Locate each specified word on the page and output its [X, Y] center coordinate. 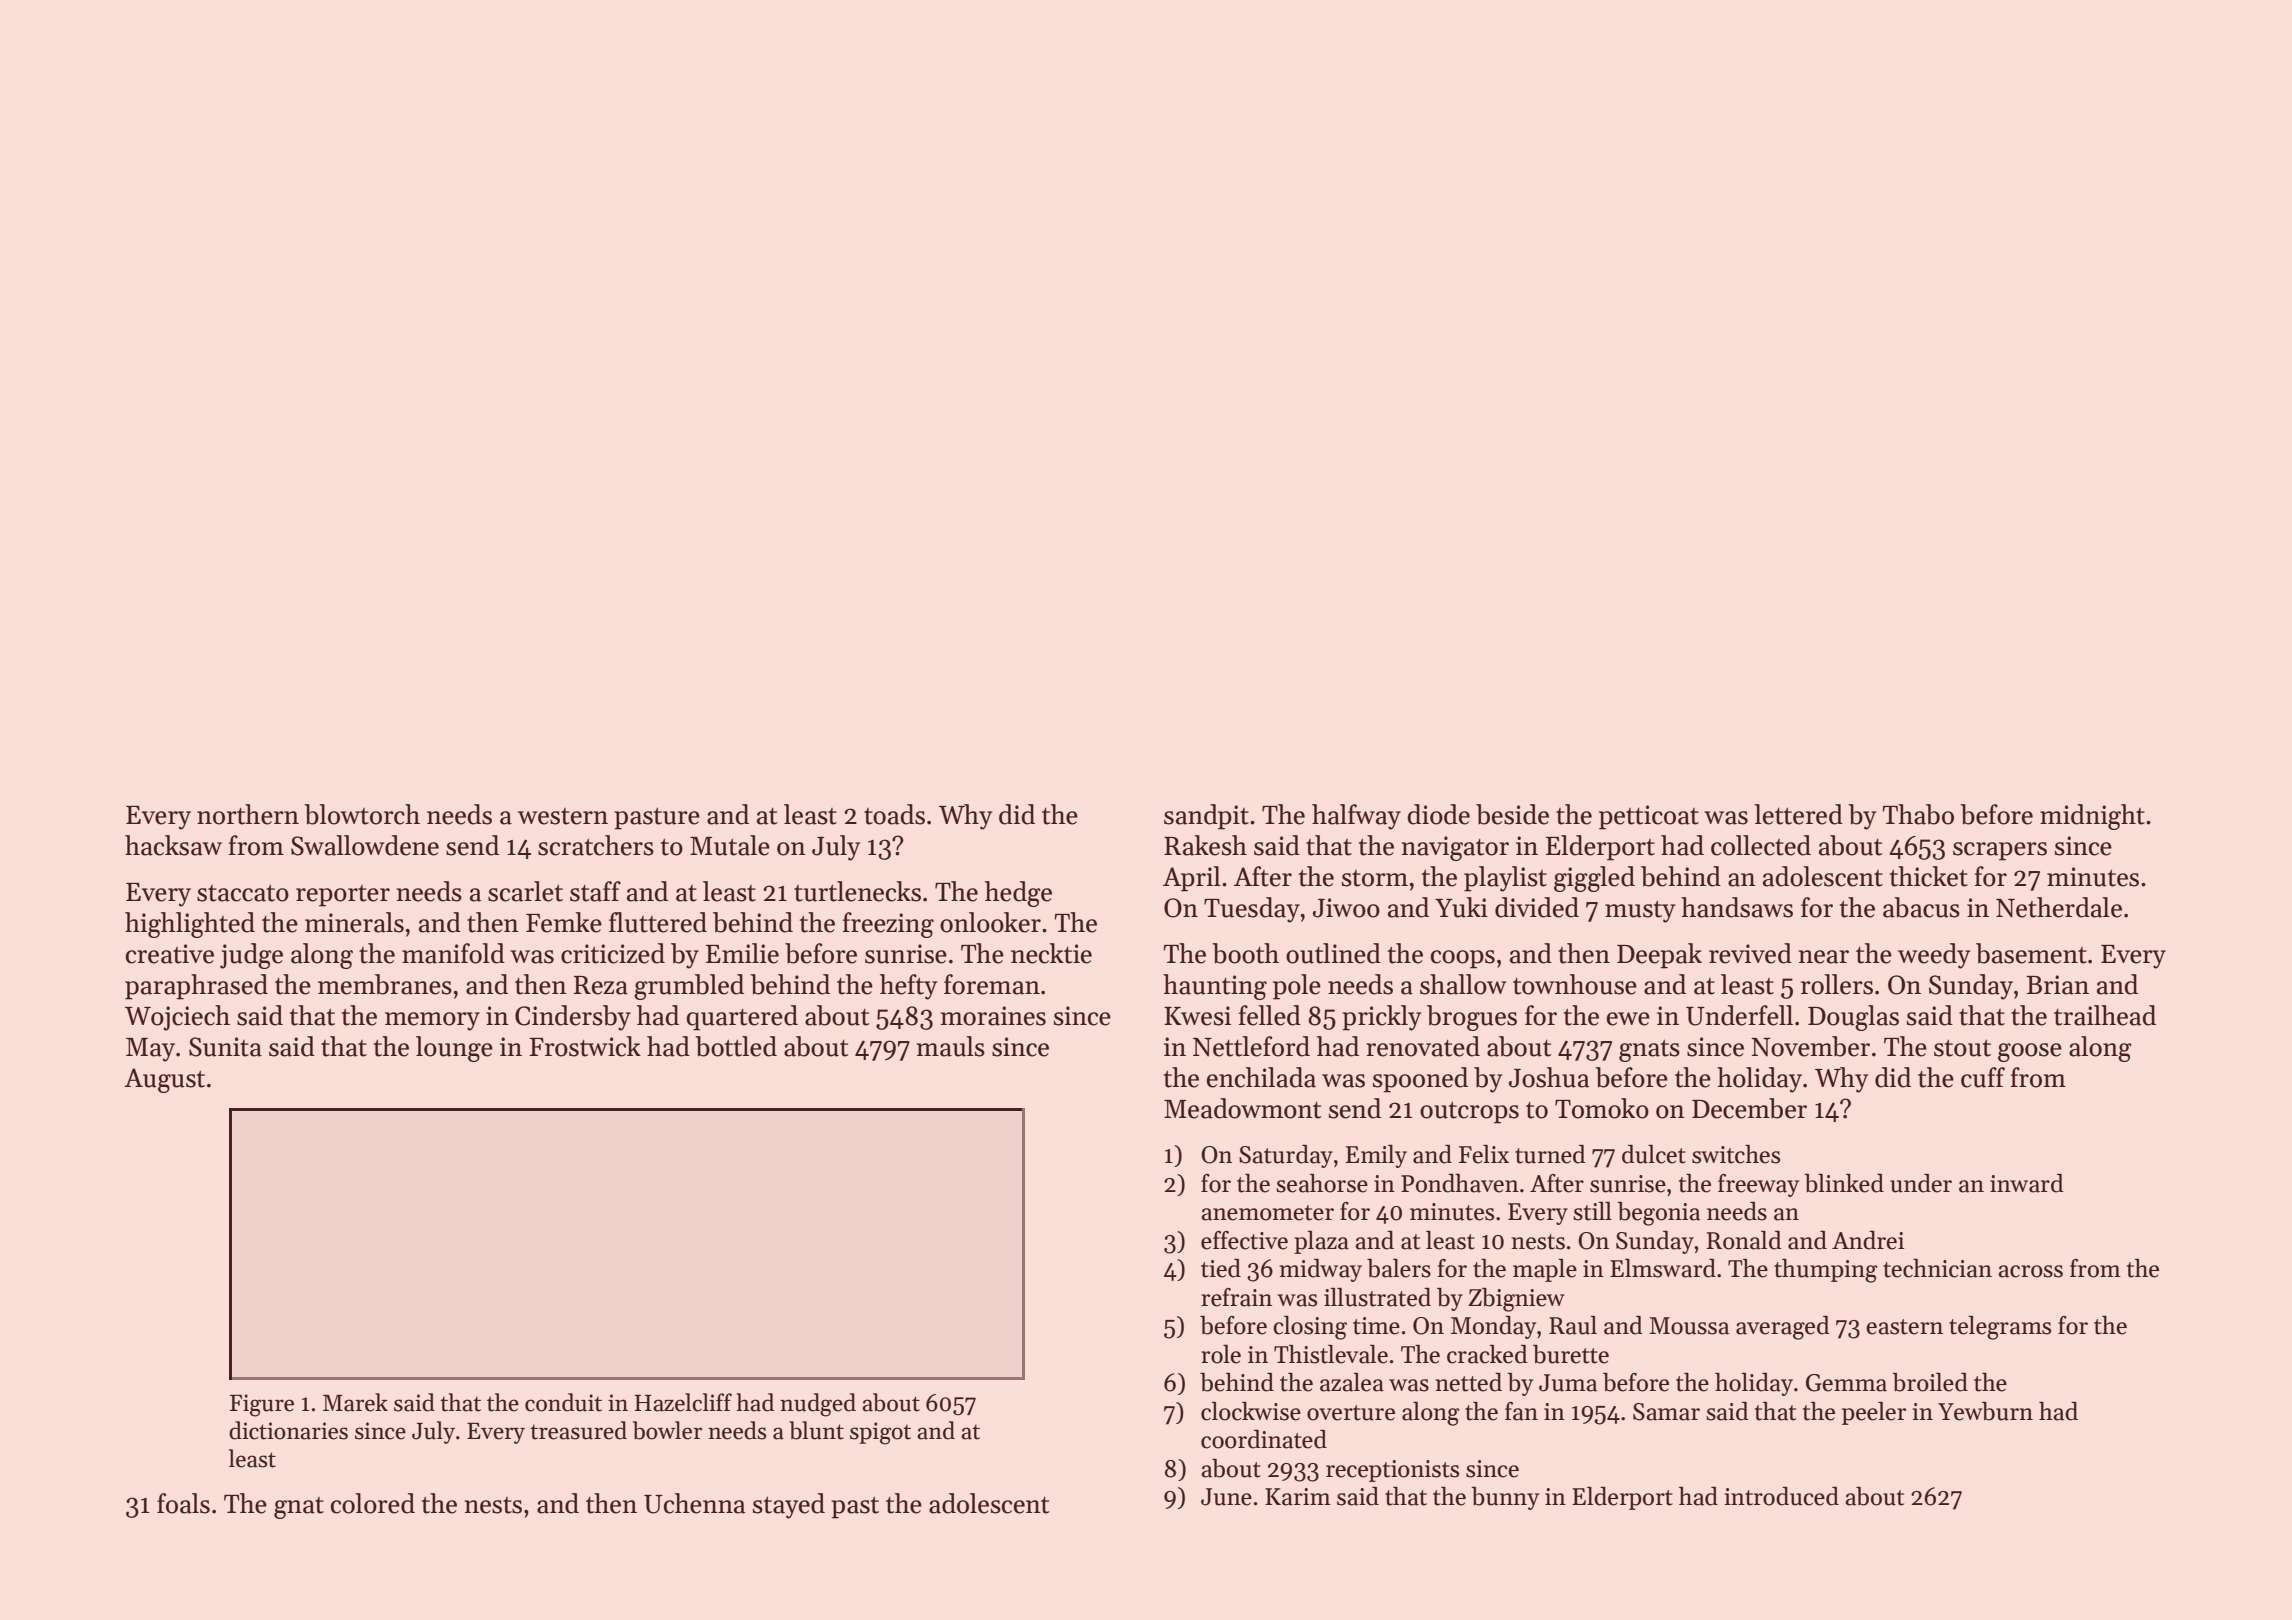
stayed [789, 1506]
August [164, 1080]
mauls [951, 1046]
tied [1221, 1268]
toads [894, 814]
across [2030, 1271]
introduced [1782, 1496]
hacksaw [173, 845]
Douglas [1853, 1018]
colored [373, 1503]
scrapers [2000, 851]
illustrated [1377, 1297]
